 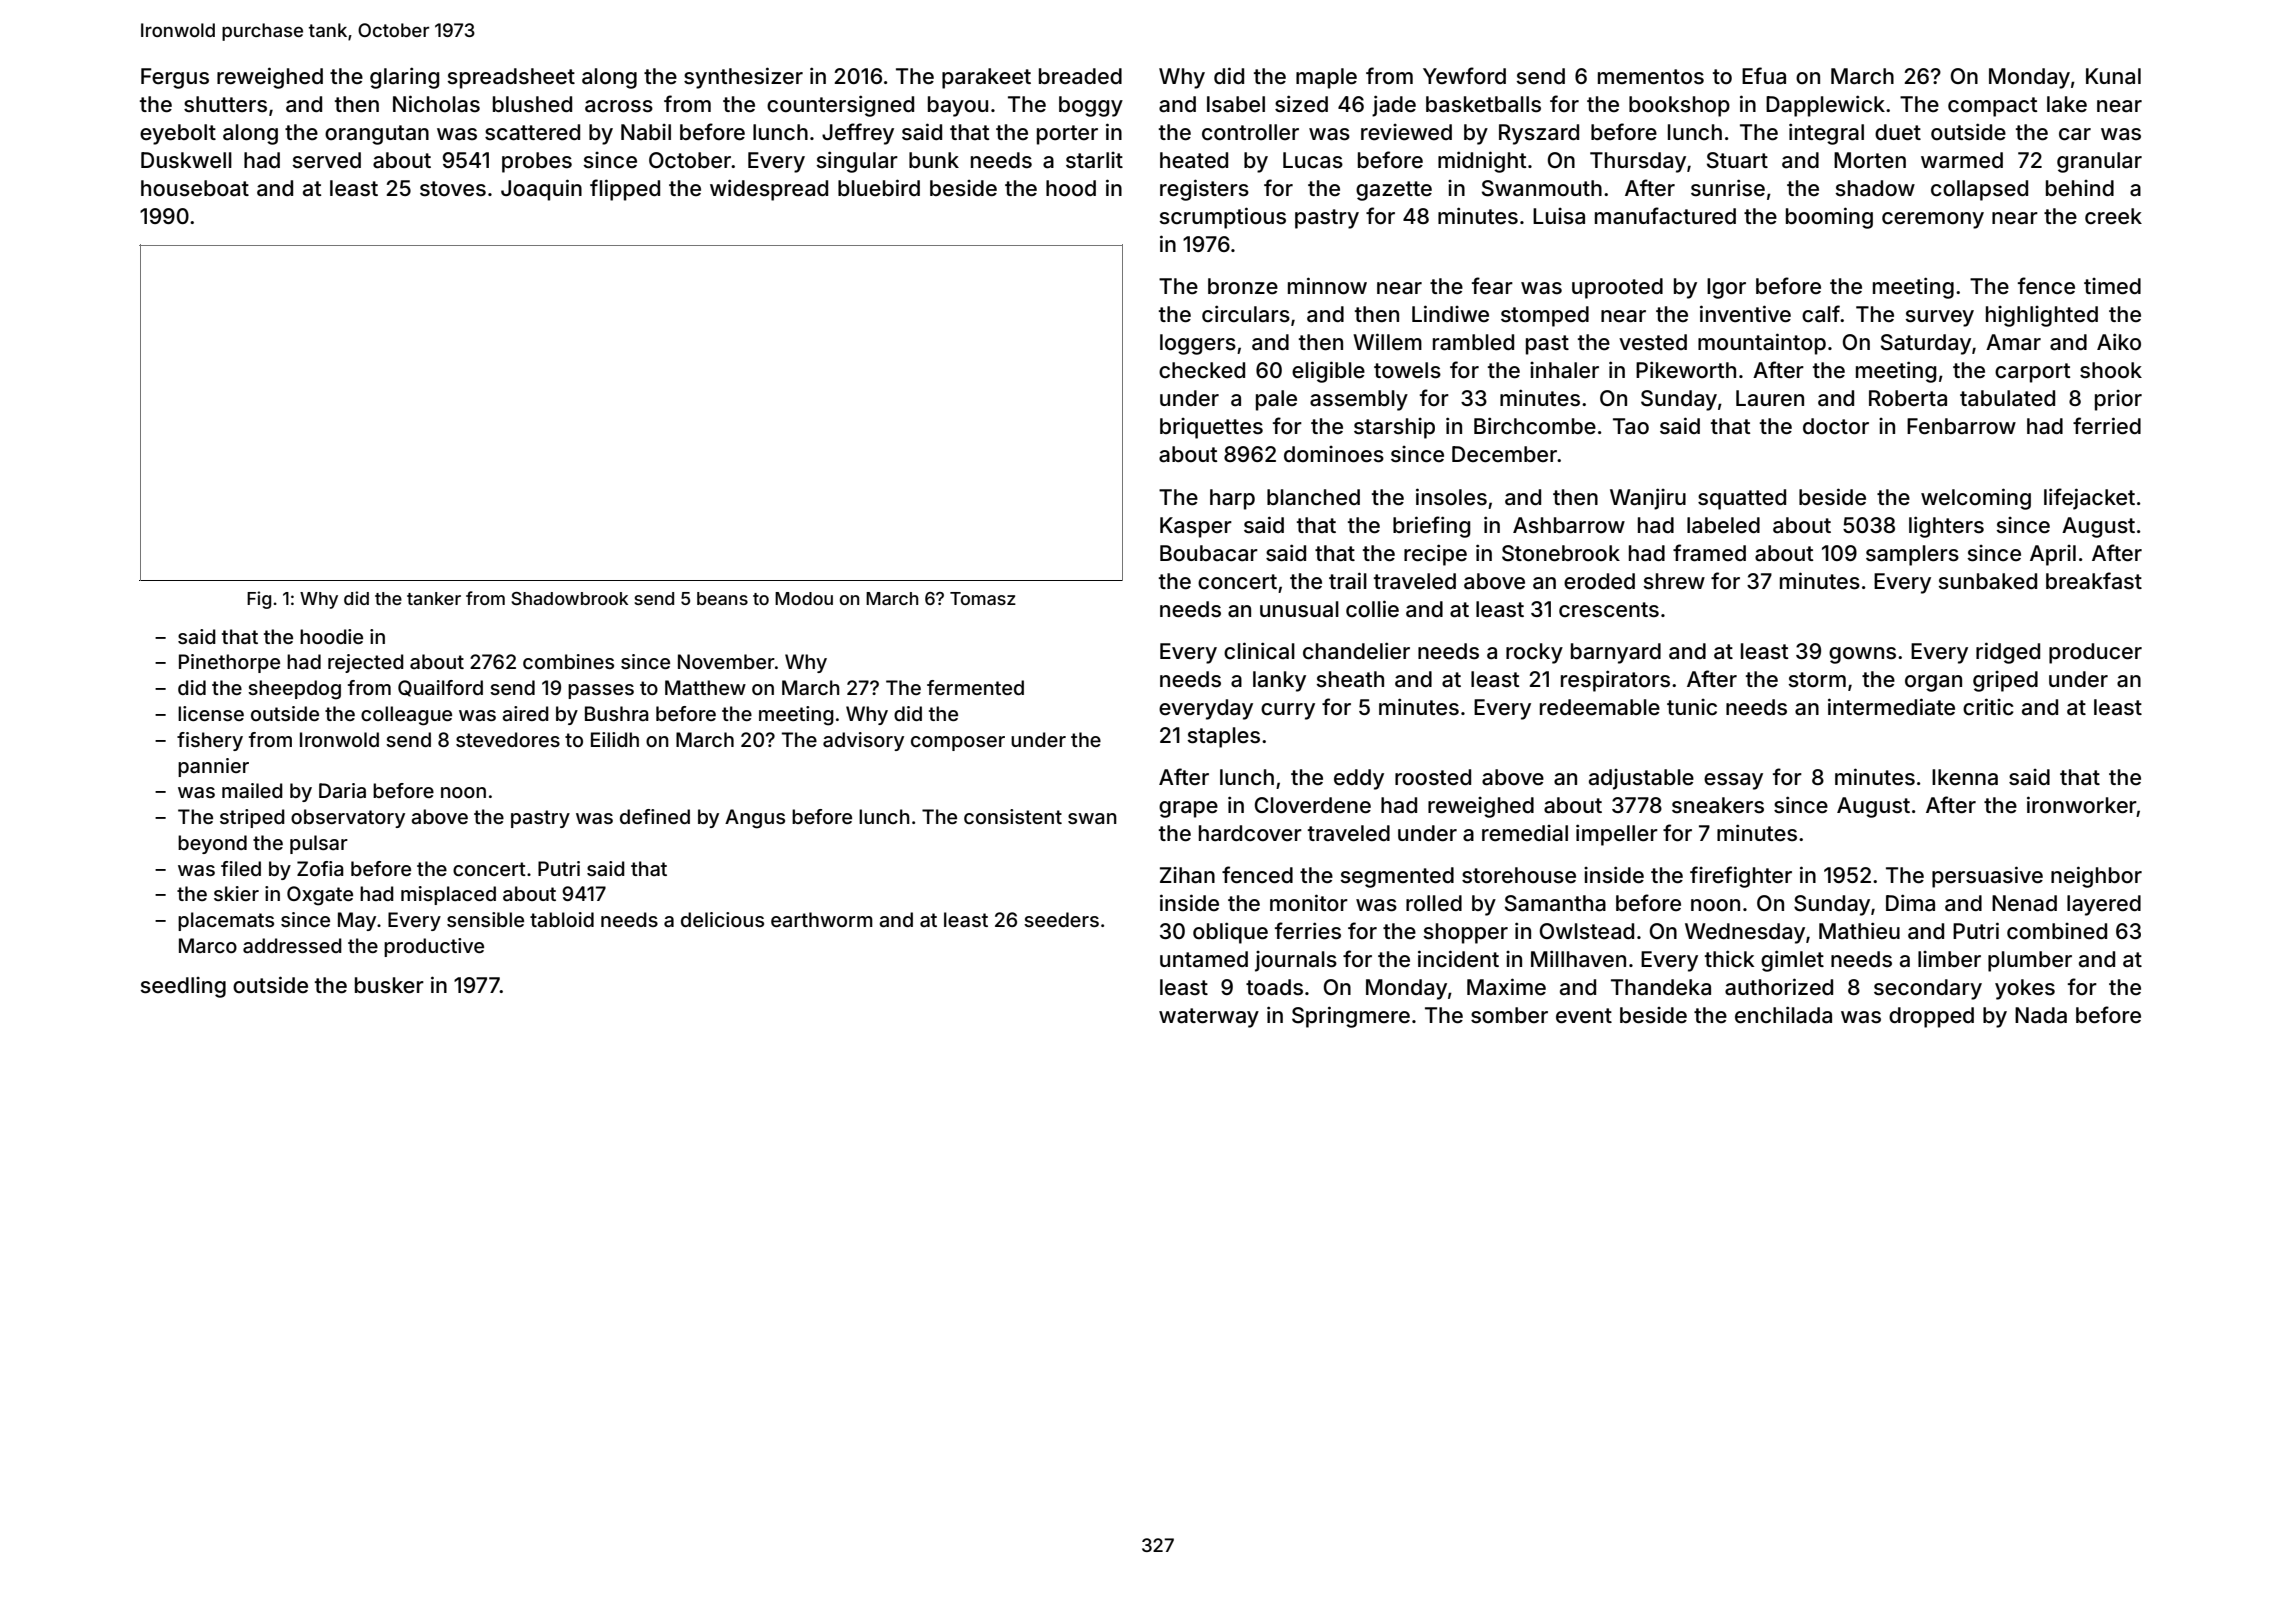 What do you see at coordinates (326, 160) in the screenshot?
I see `served` at bounding box center [326, 160].
